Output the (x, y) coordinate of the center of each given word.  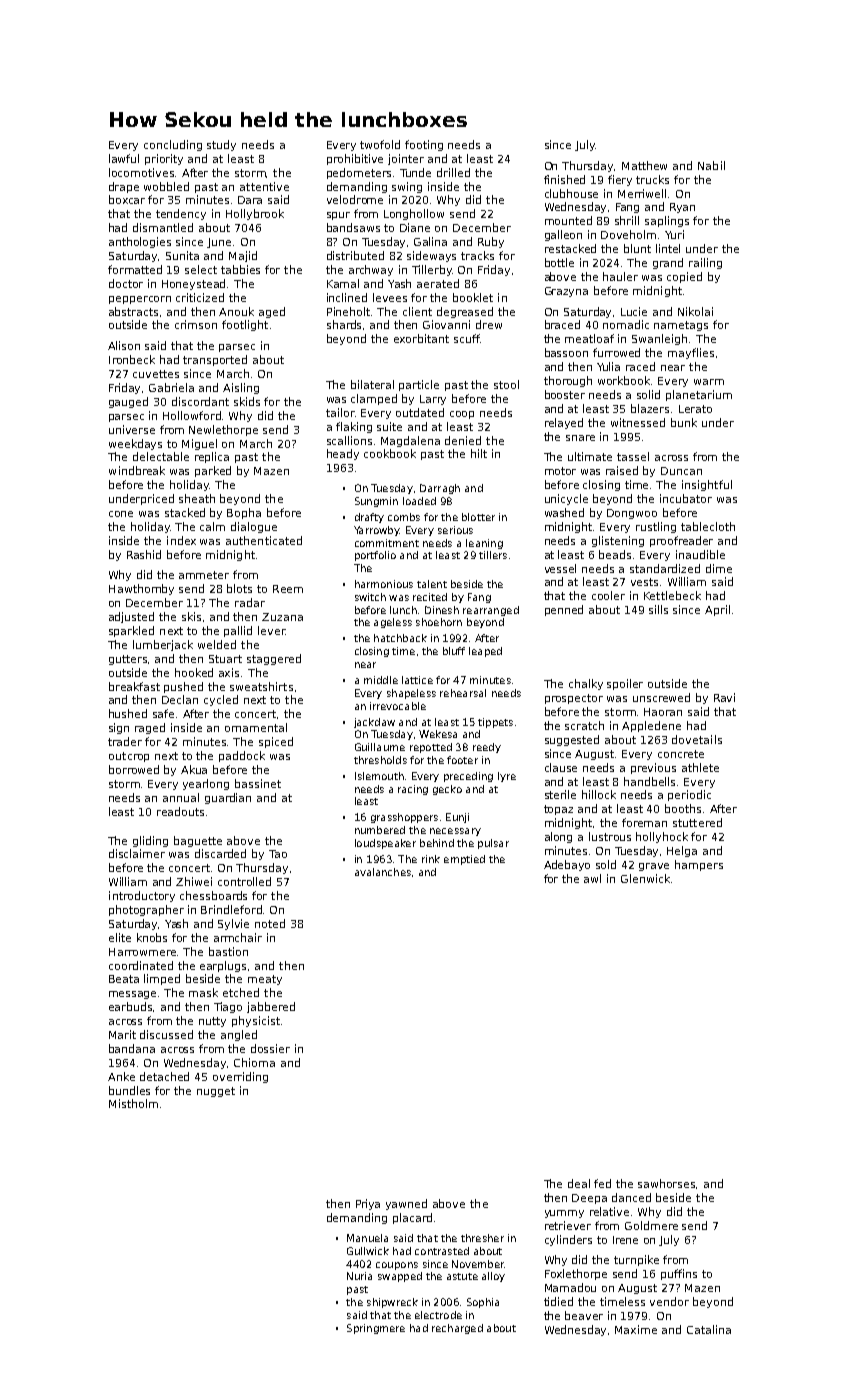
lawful (124, 158)
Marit (122, 1034)
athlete (700, 767)
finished (564, 179)
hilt (479, 453)
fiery (620, 180)
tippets (495, 723)
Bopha (244, 513)
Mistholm (133, 1103)
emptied (464, 860)
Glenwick (645, 878)
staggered (274, 659)
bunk (684, 422)
